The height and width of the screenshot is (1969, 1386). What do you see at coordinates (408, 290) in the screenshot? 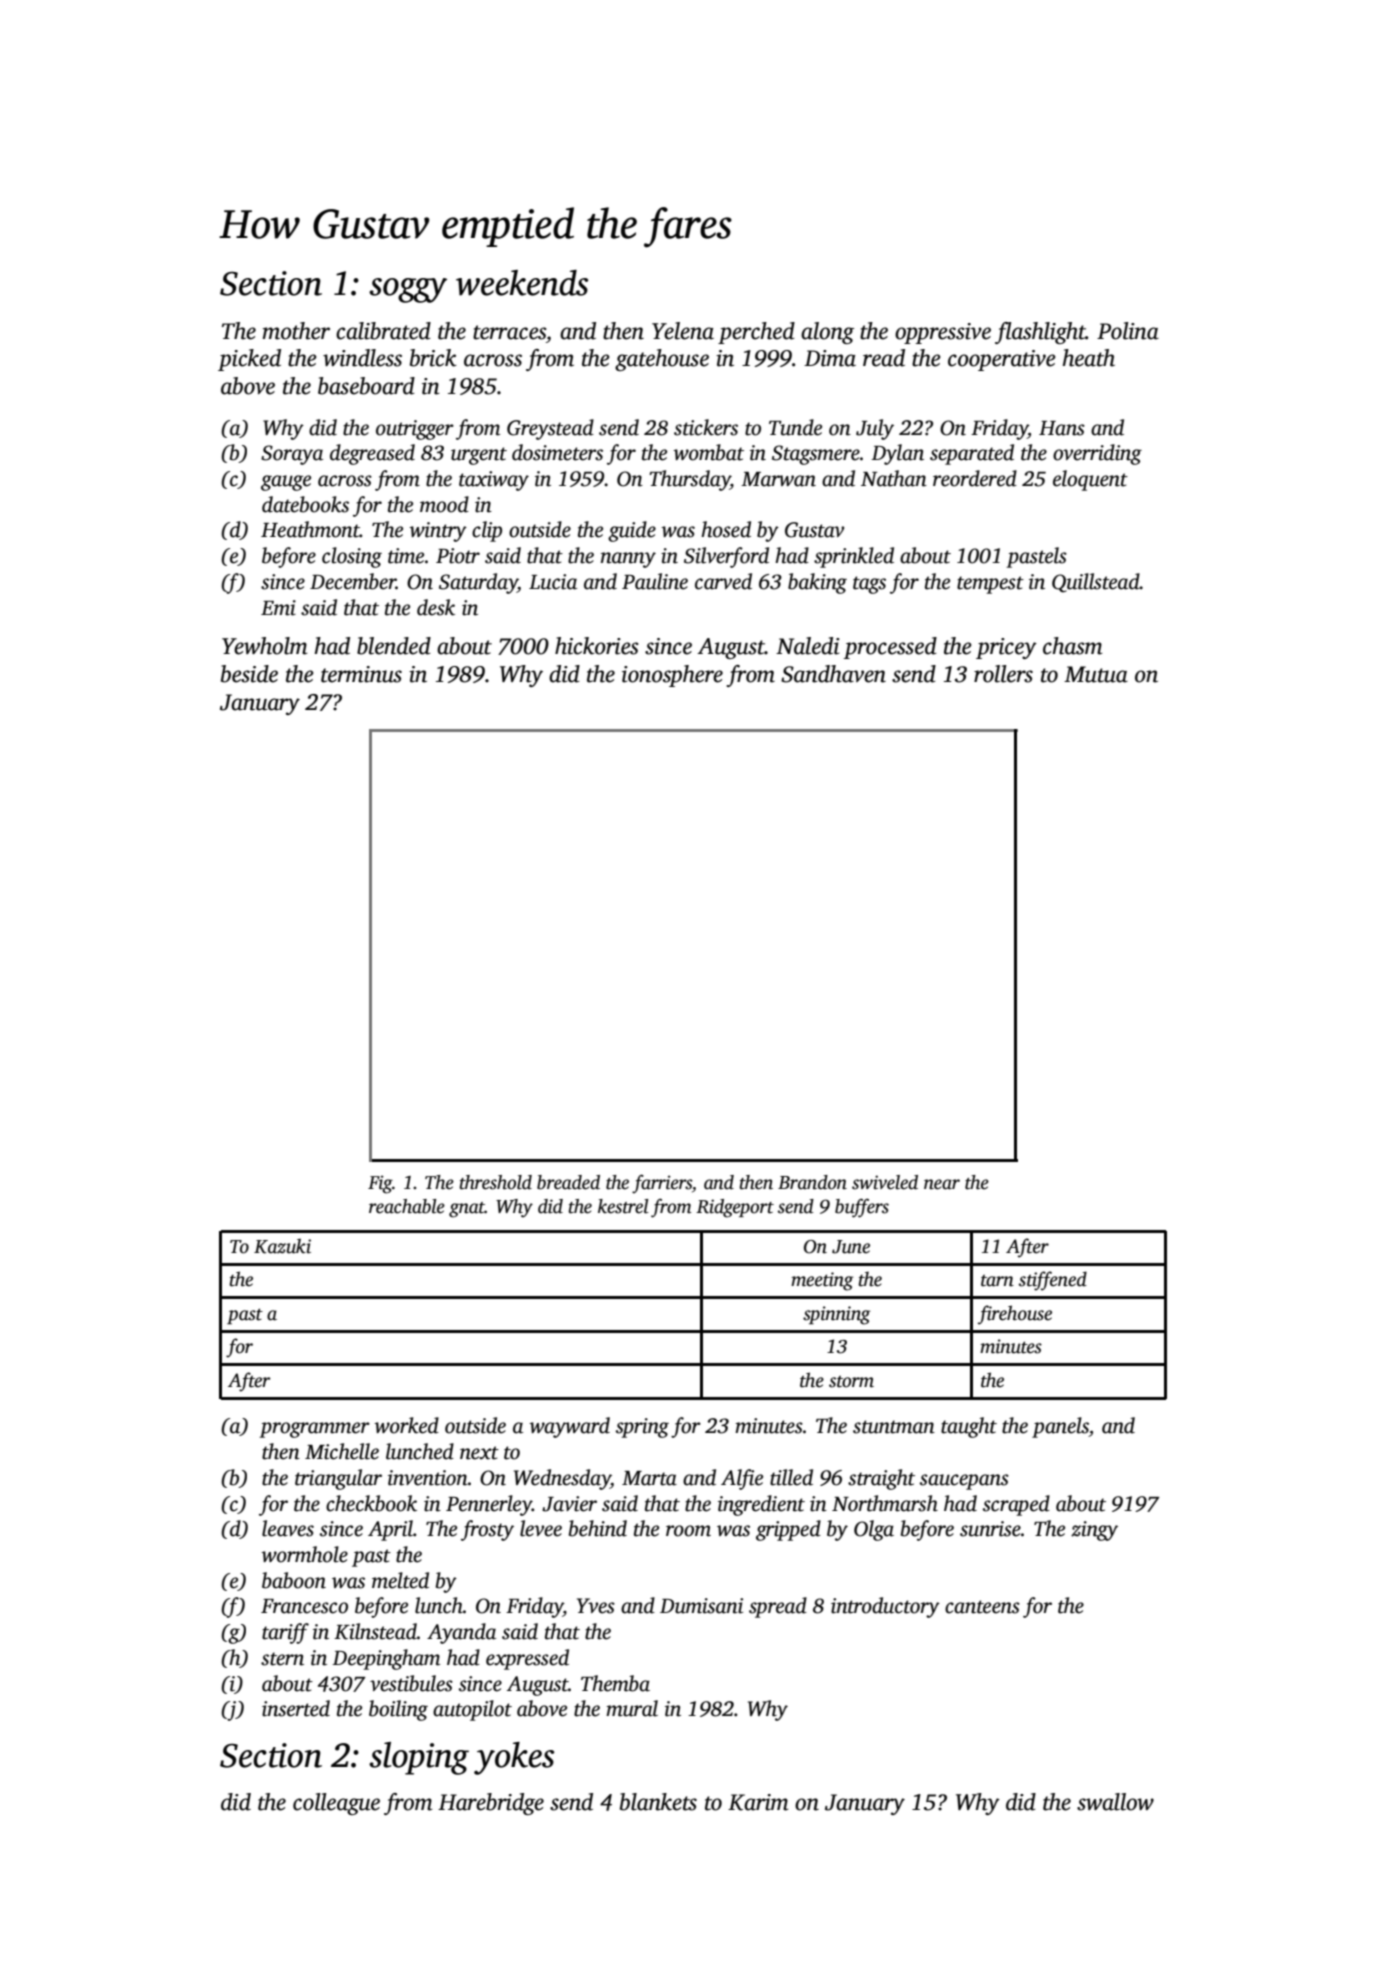
I see `soggy` at bounding box center [408, 290].
